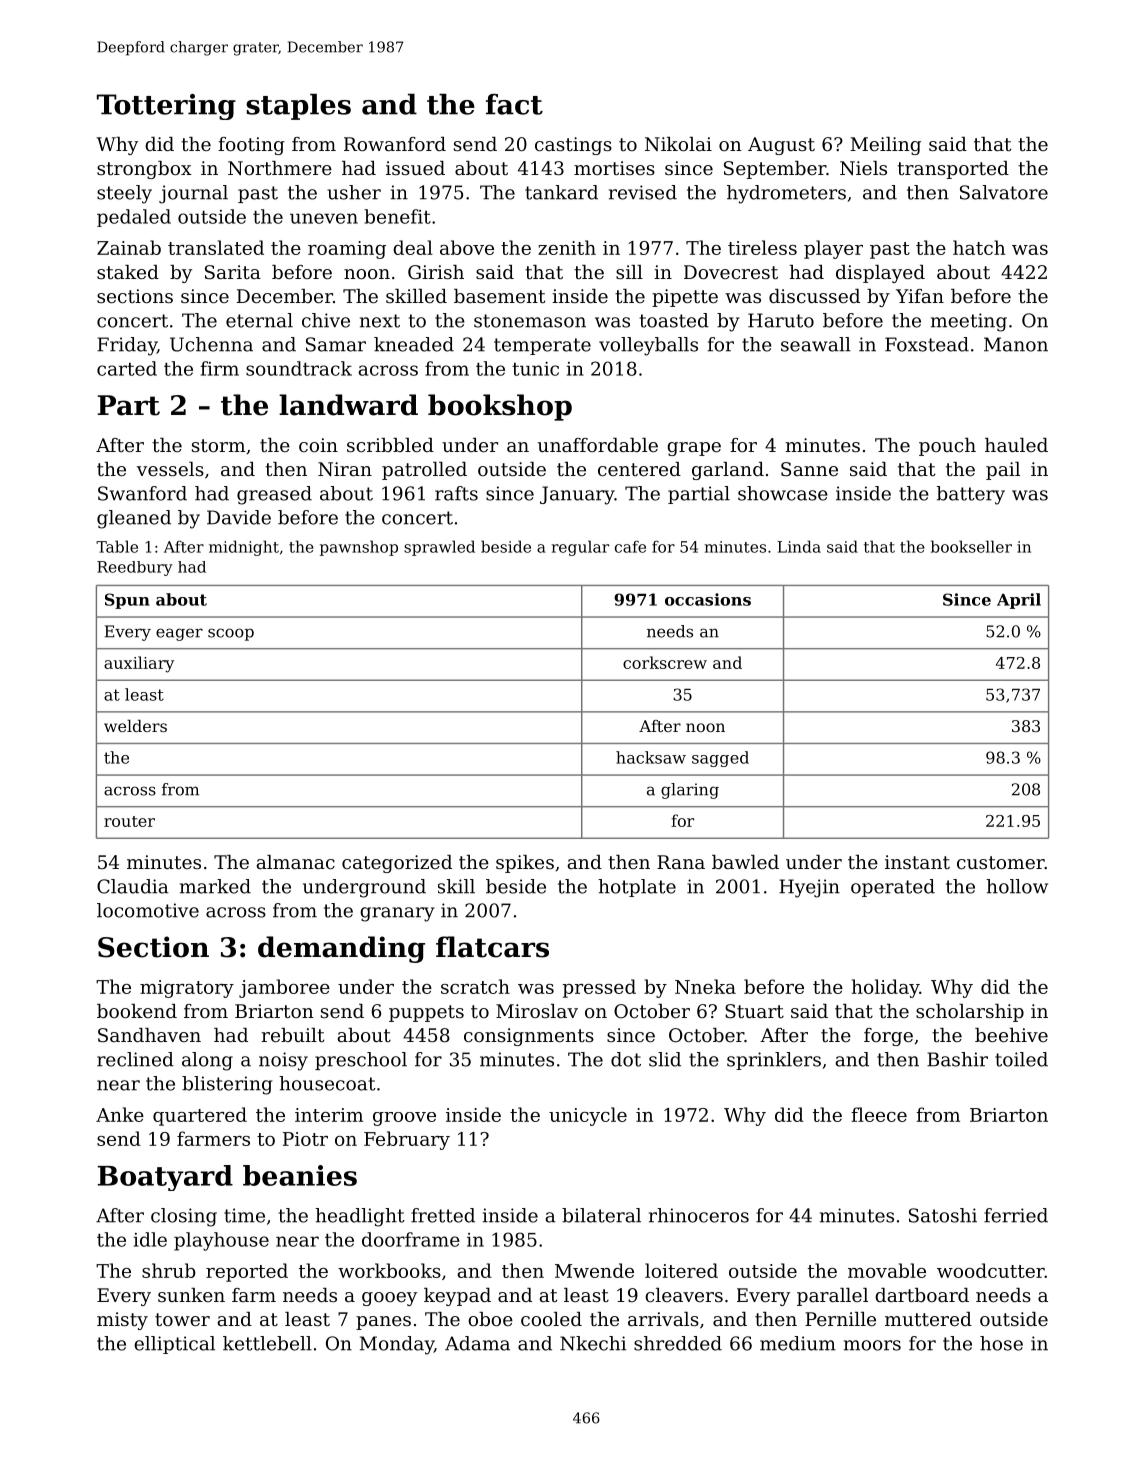 The image size is (1145, 1482). Describe the element at coordinates (1001, 1343) in the screenshot. I see `hose` at that location.
